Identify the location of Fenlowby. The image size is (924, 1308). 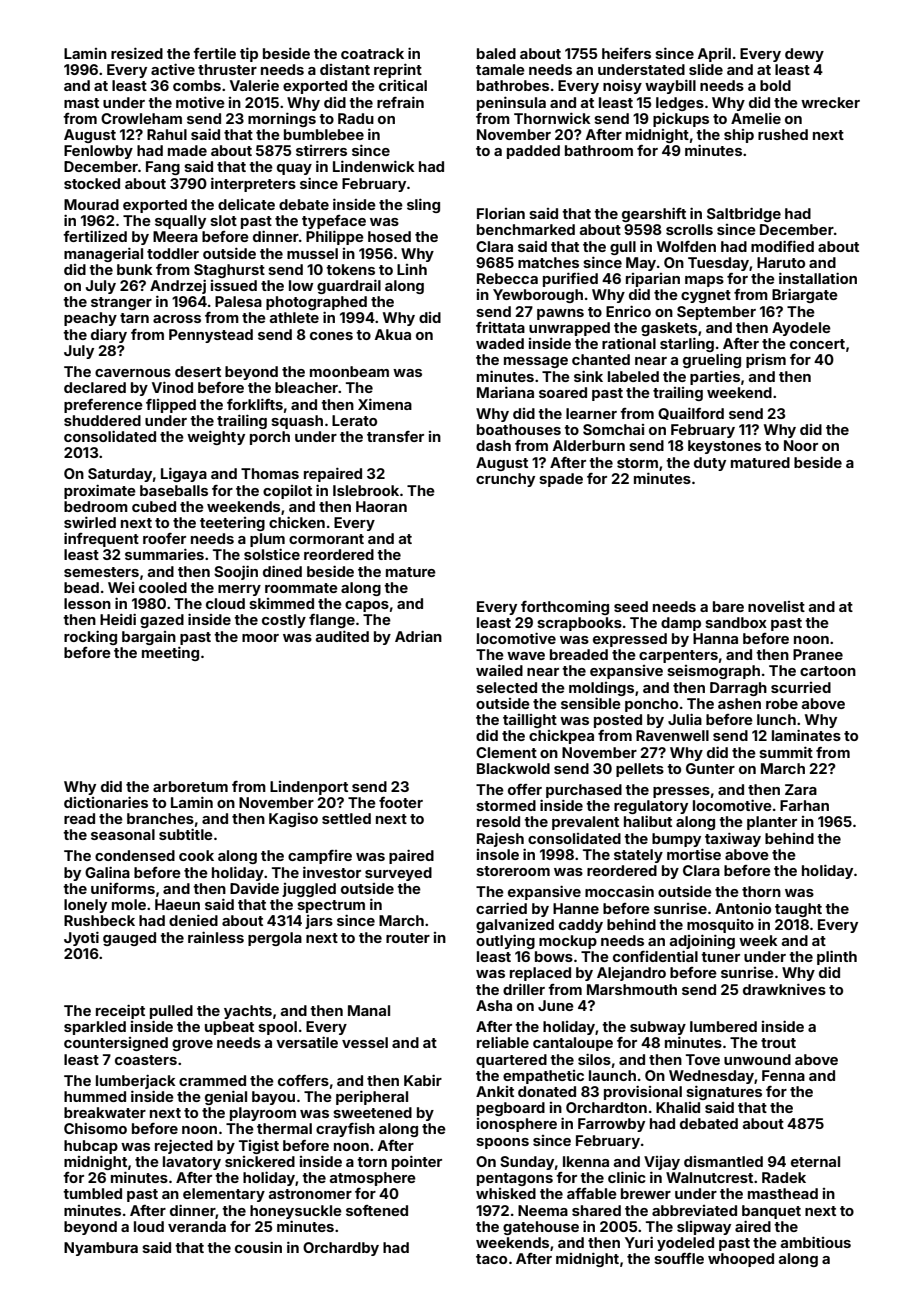
(98, 152).
